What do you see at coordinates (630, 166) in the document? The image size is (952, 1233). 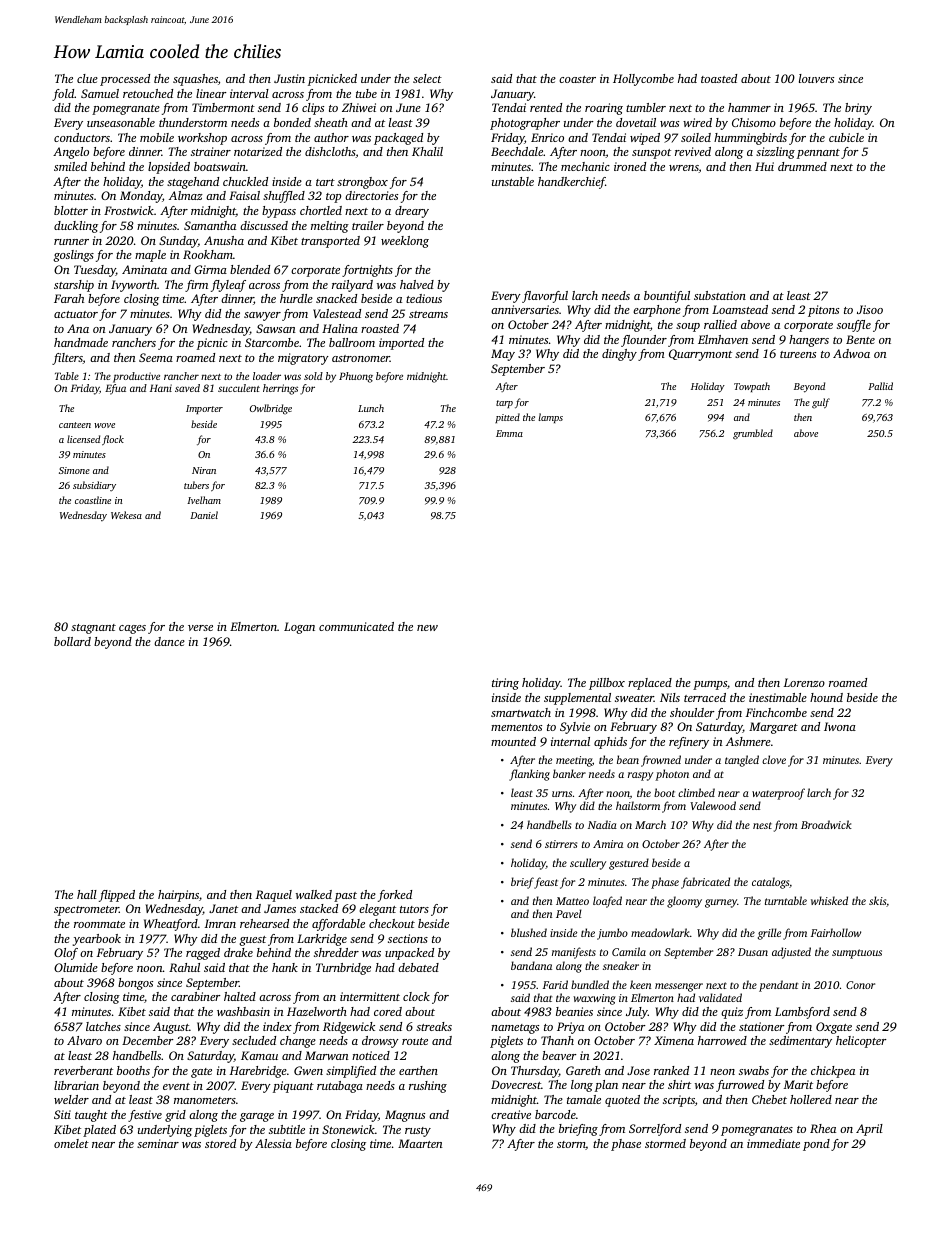 I see `ironed` at bounding box center [630, 166].
